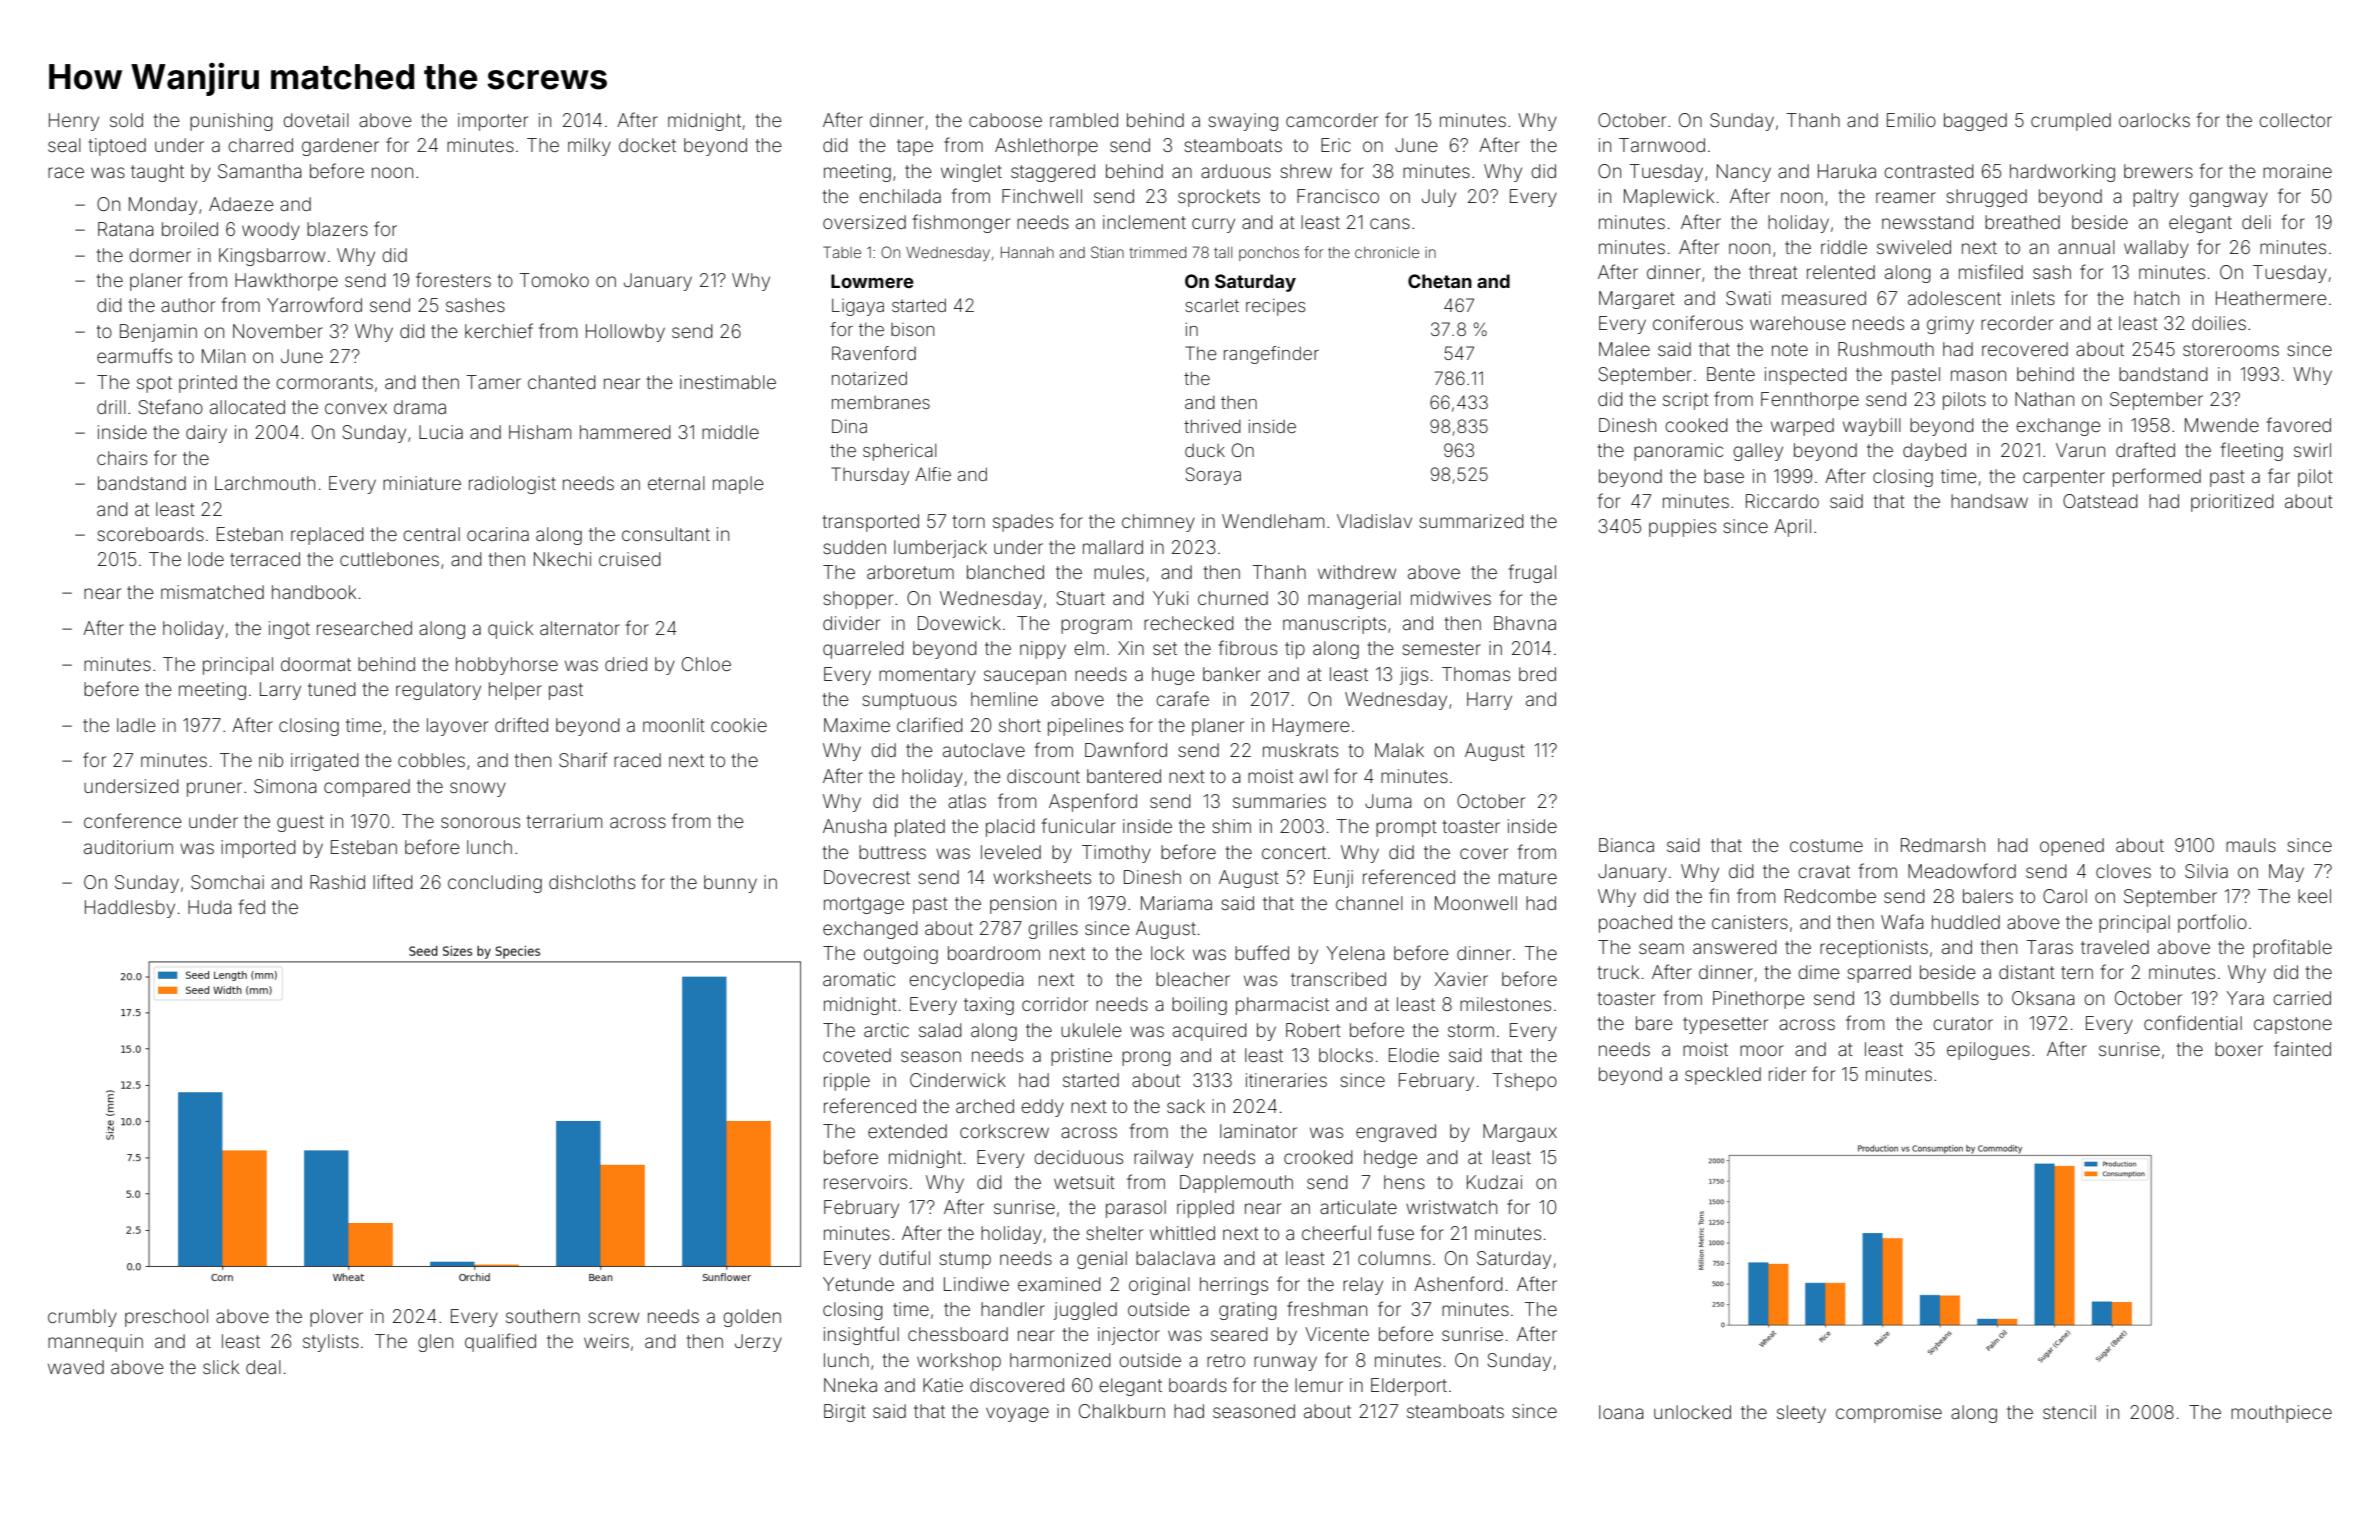  What do you see at coordinates (1494, 1182) in the screenshot?
I see `Kudzai` at bounding box center [1494, 1182].
